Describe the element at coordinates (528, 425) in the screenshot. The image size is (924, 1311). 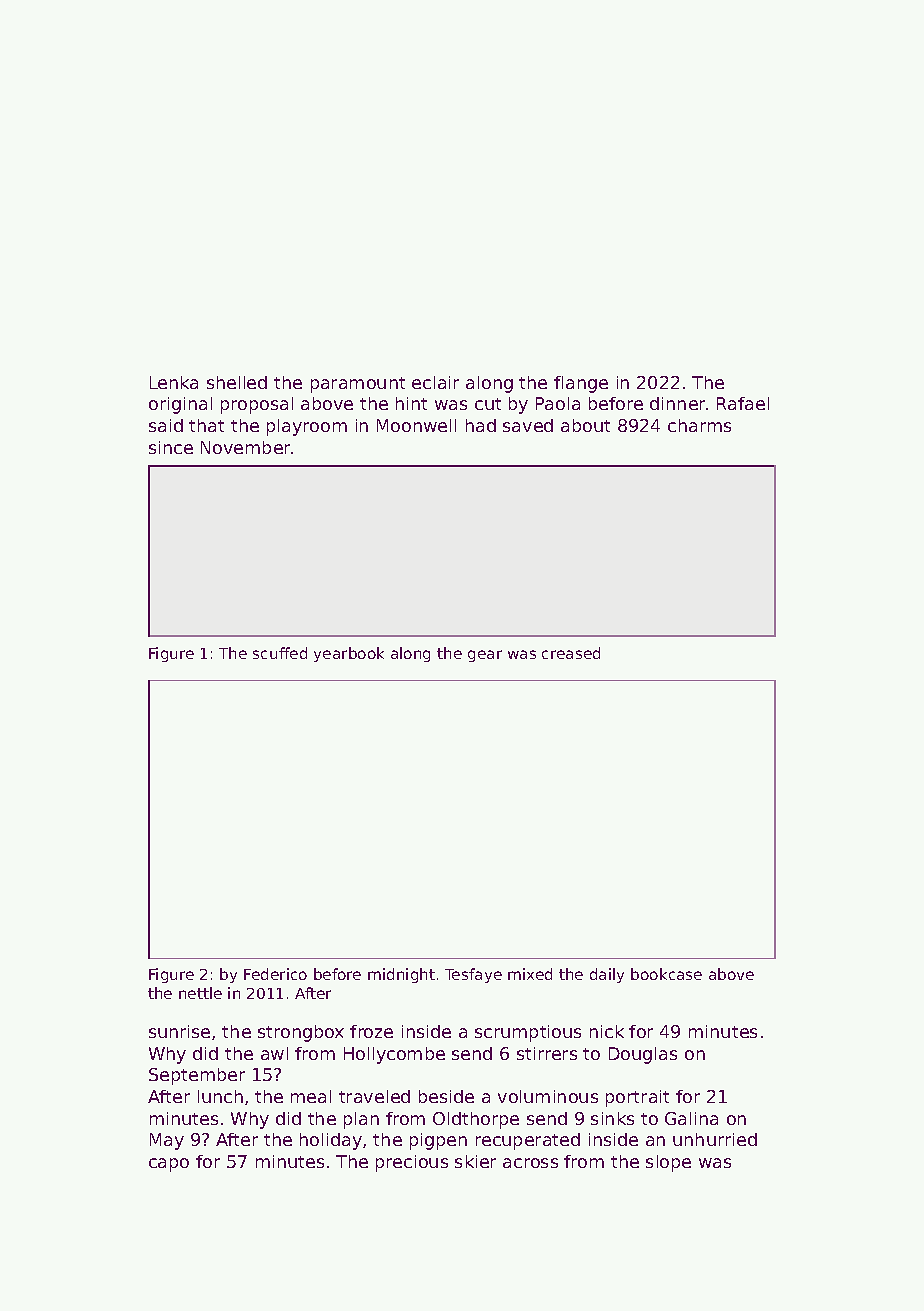
I see `saved` at that location.
